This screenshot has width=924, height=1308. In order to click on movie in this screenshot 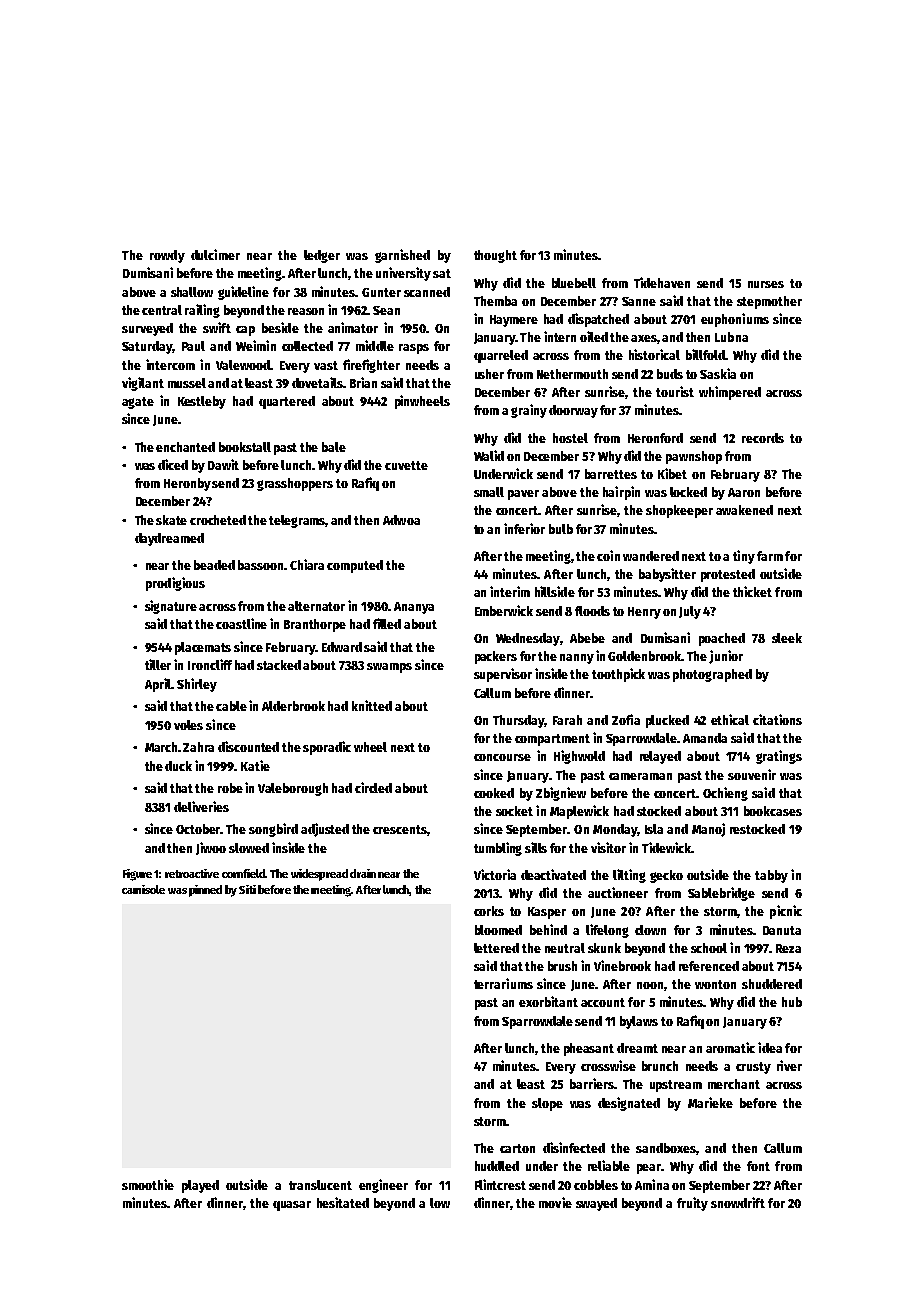, I will do `click(555, 1202)`.
